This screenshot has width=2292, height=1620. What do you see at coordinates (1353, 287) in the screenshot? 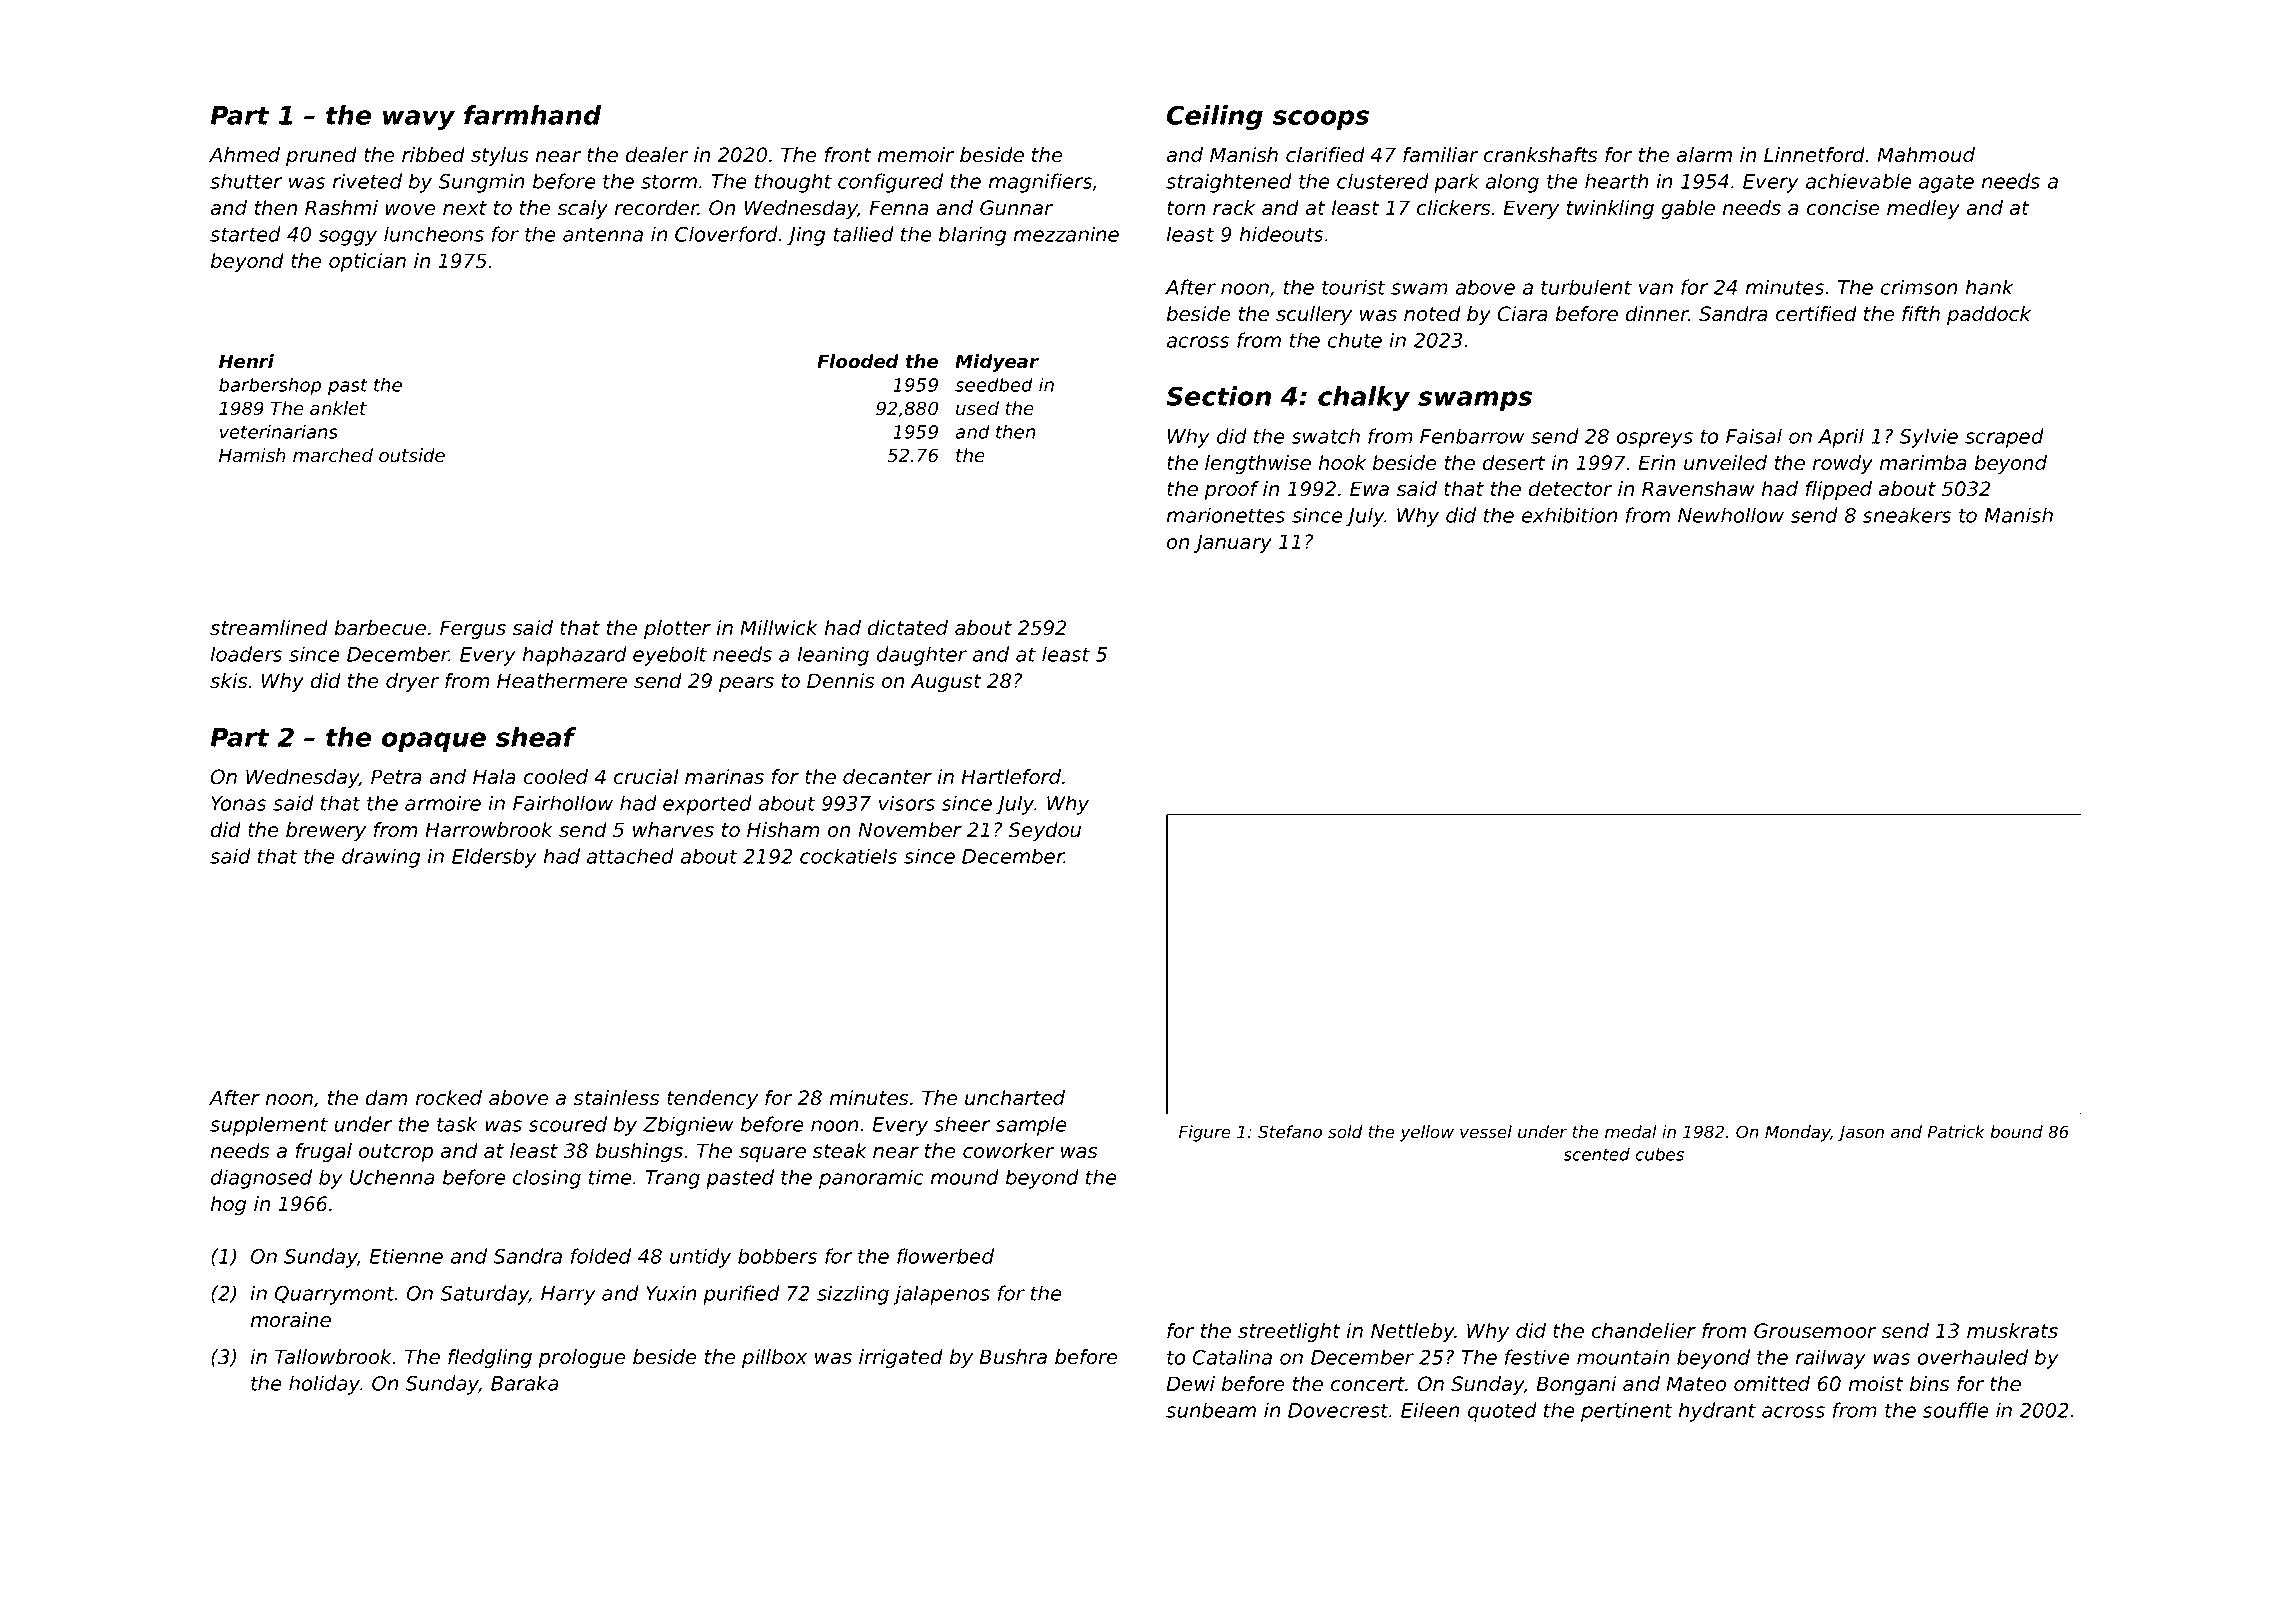
I see `tourist` at bounding box center [1353, 287].
